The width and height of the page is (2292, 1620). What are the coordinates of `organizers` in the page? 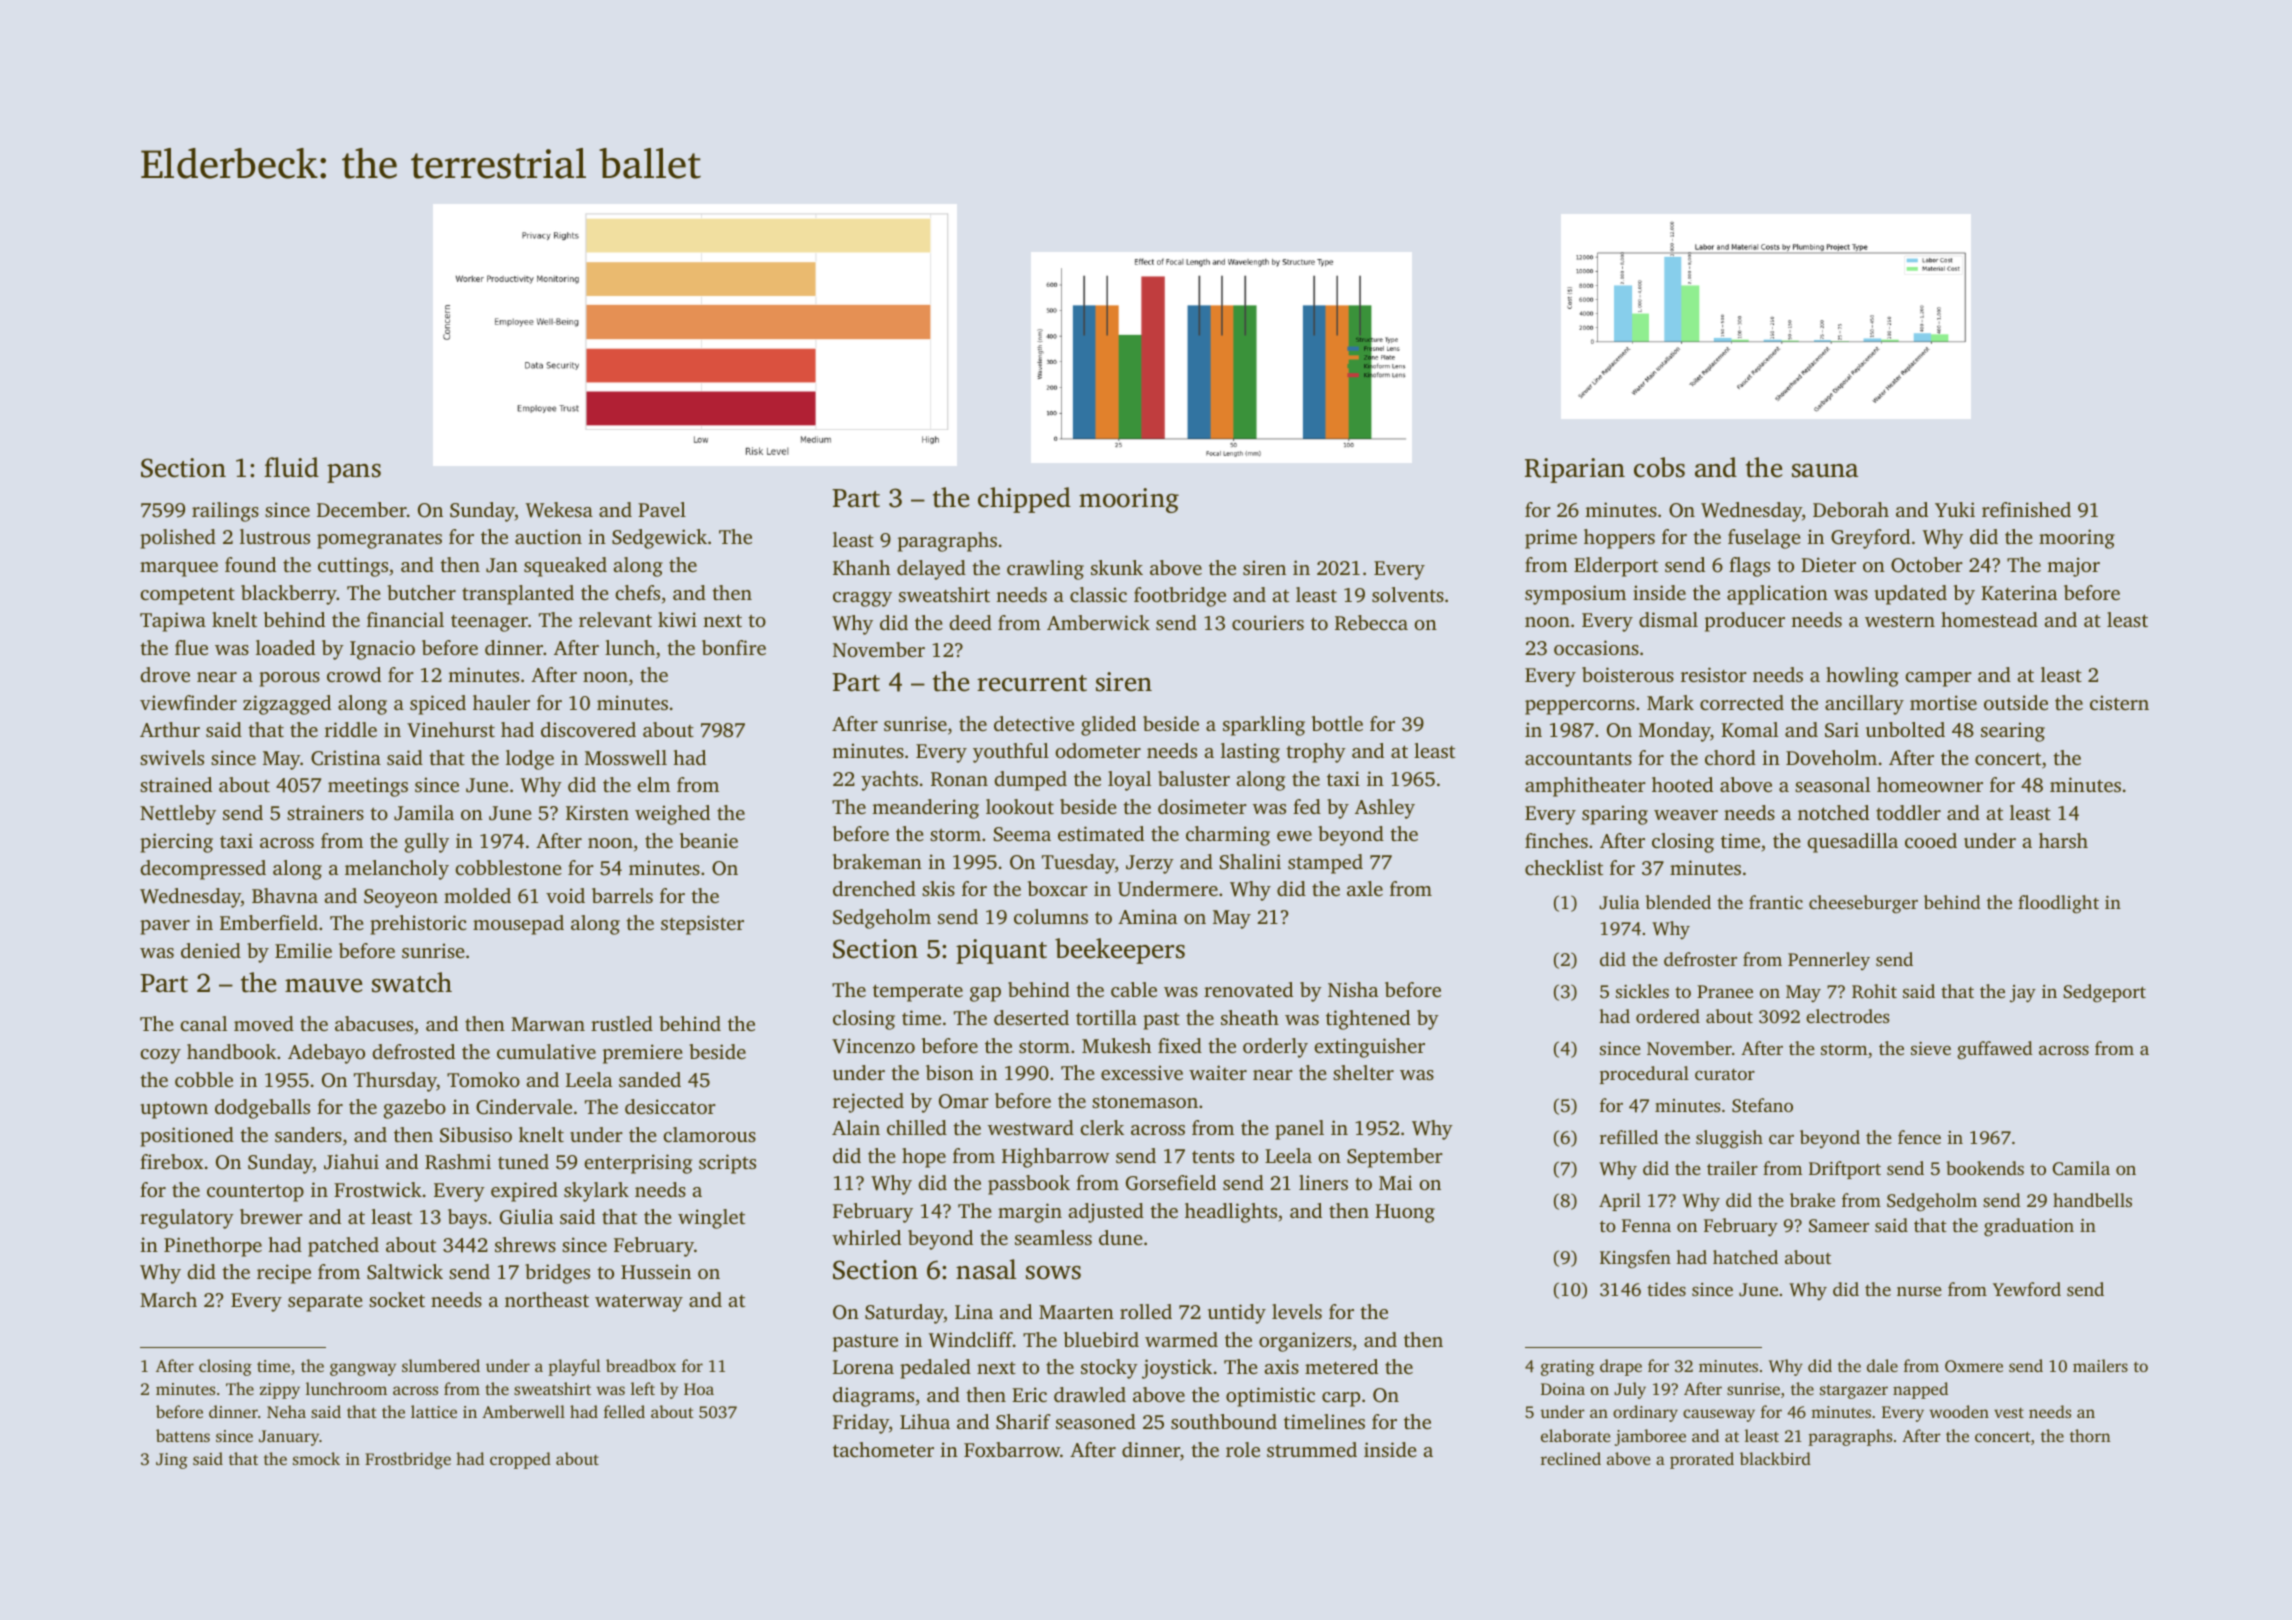 It's located at (1305, 1342).
